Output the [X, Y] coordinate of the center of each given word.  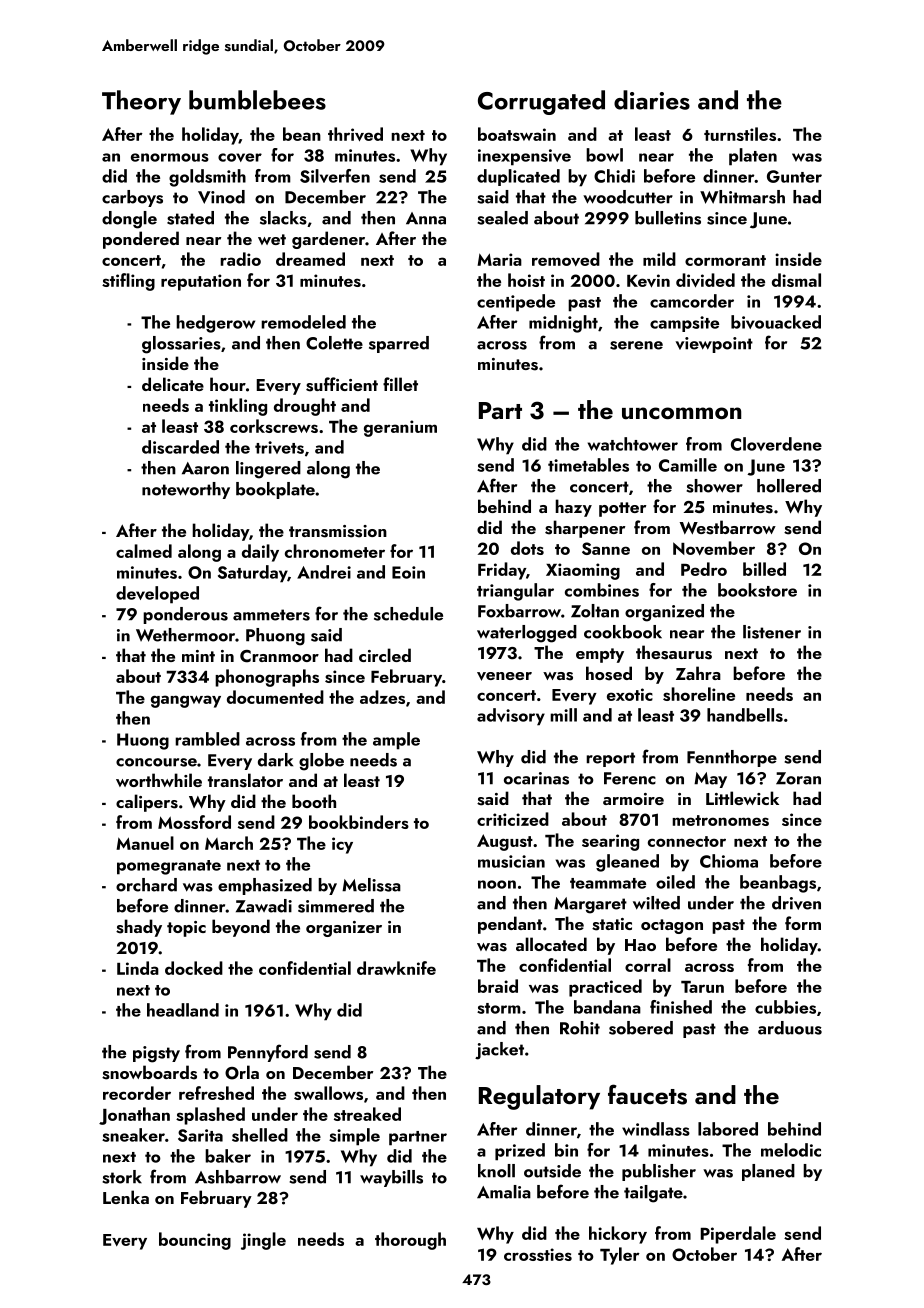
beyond [241, 928]
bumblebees [257, 100]
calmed [144, 551]
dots [527, 548]
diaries [652, 100]
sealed [502, 218]
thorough [410, 1241]
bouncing [195, 1241]
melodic [791, 1150]
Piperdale [738, 1235]
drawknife [396, 968]
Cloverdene [776, 444]
